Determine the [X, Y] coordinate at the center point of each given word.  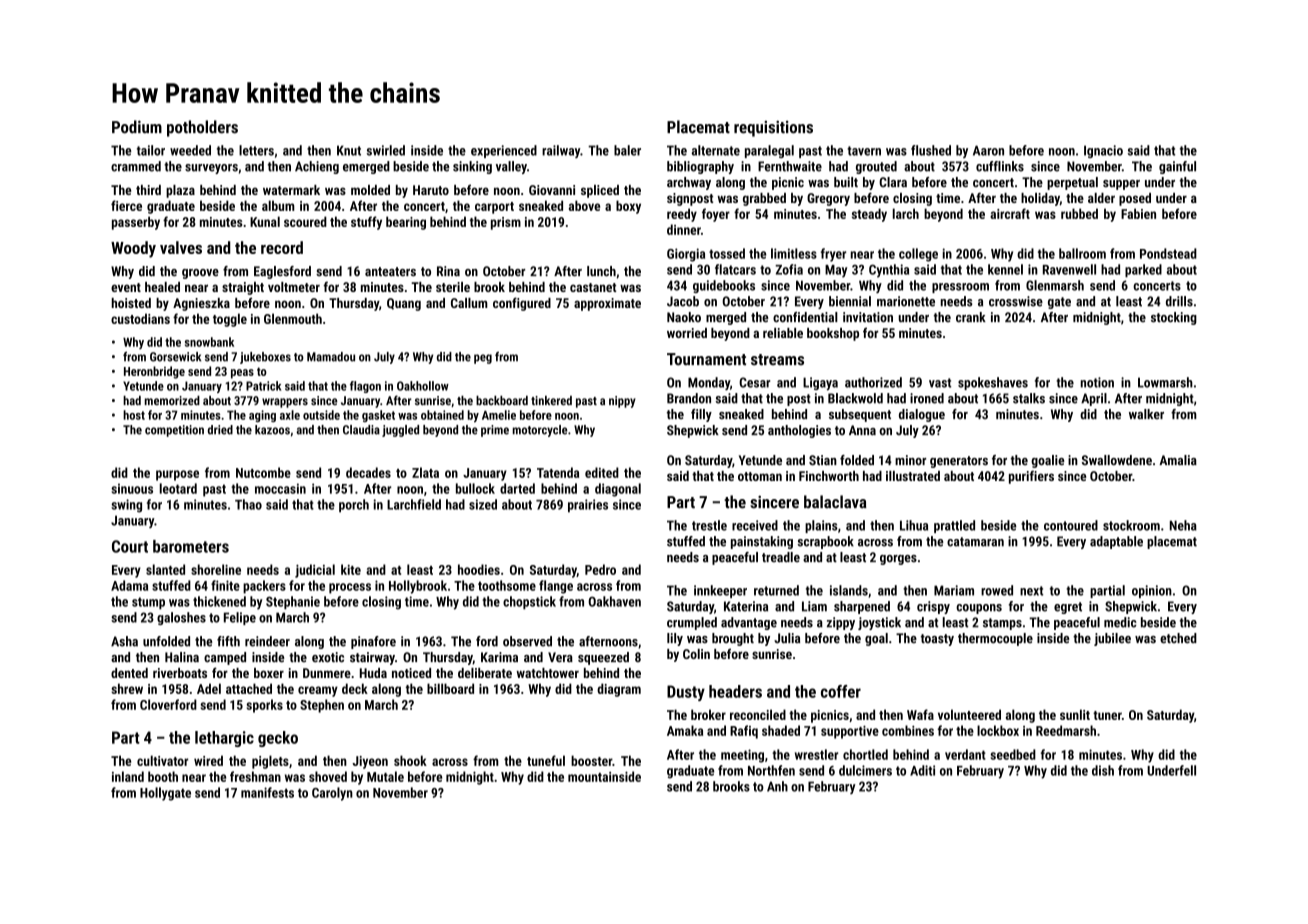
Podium [137, 127]
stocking [1174, 318]
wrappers [285, 403]
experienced [504, 151]
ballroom [1082, 253]
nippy [622, 402]
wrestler [816, 754]
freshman [255, 776]
